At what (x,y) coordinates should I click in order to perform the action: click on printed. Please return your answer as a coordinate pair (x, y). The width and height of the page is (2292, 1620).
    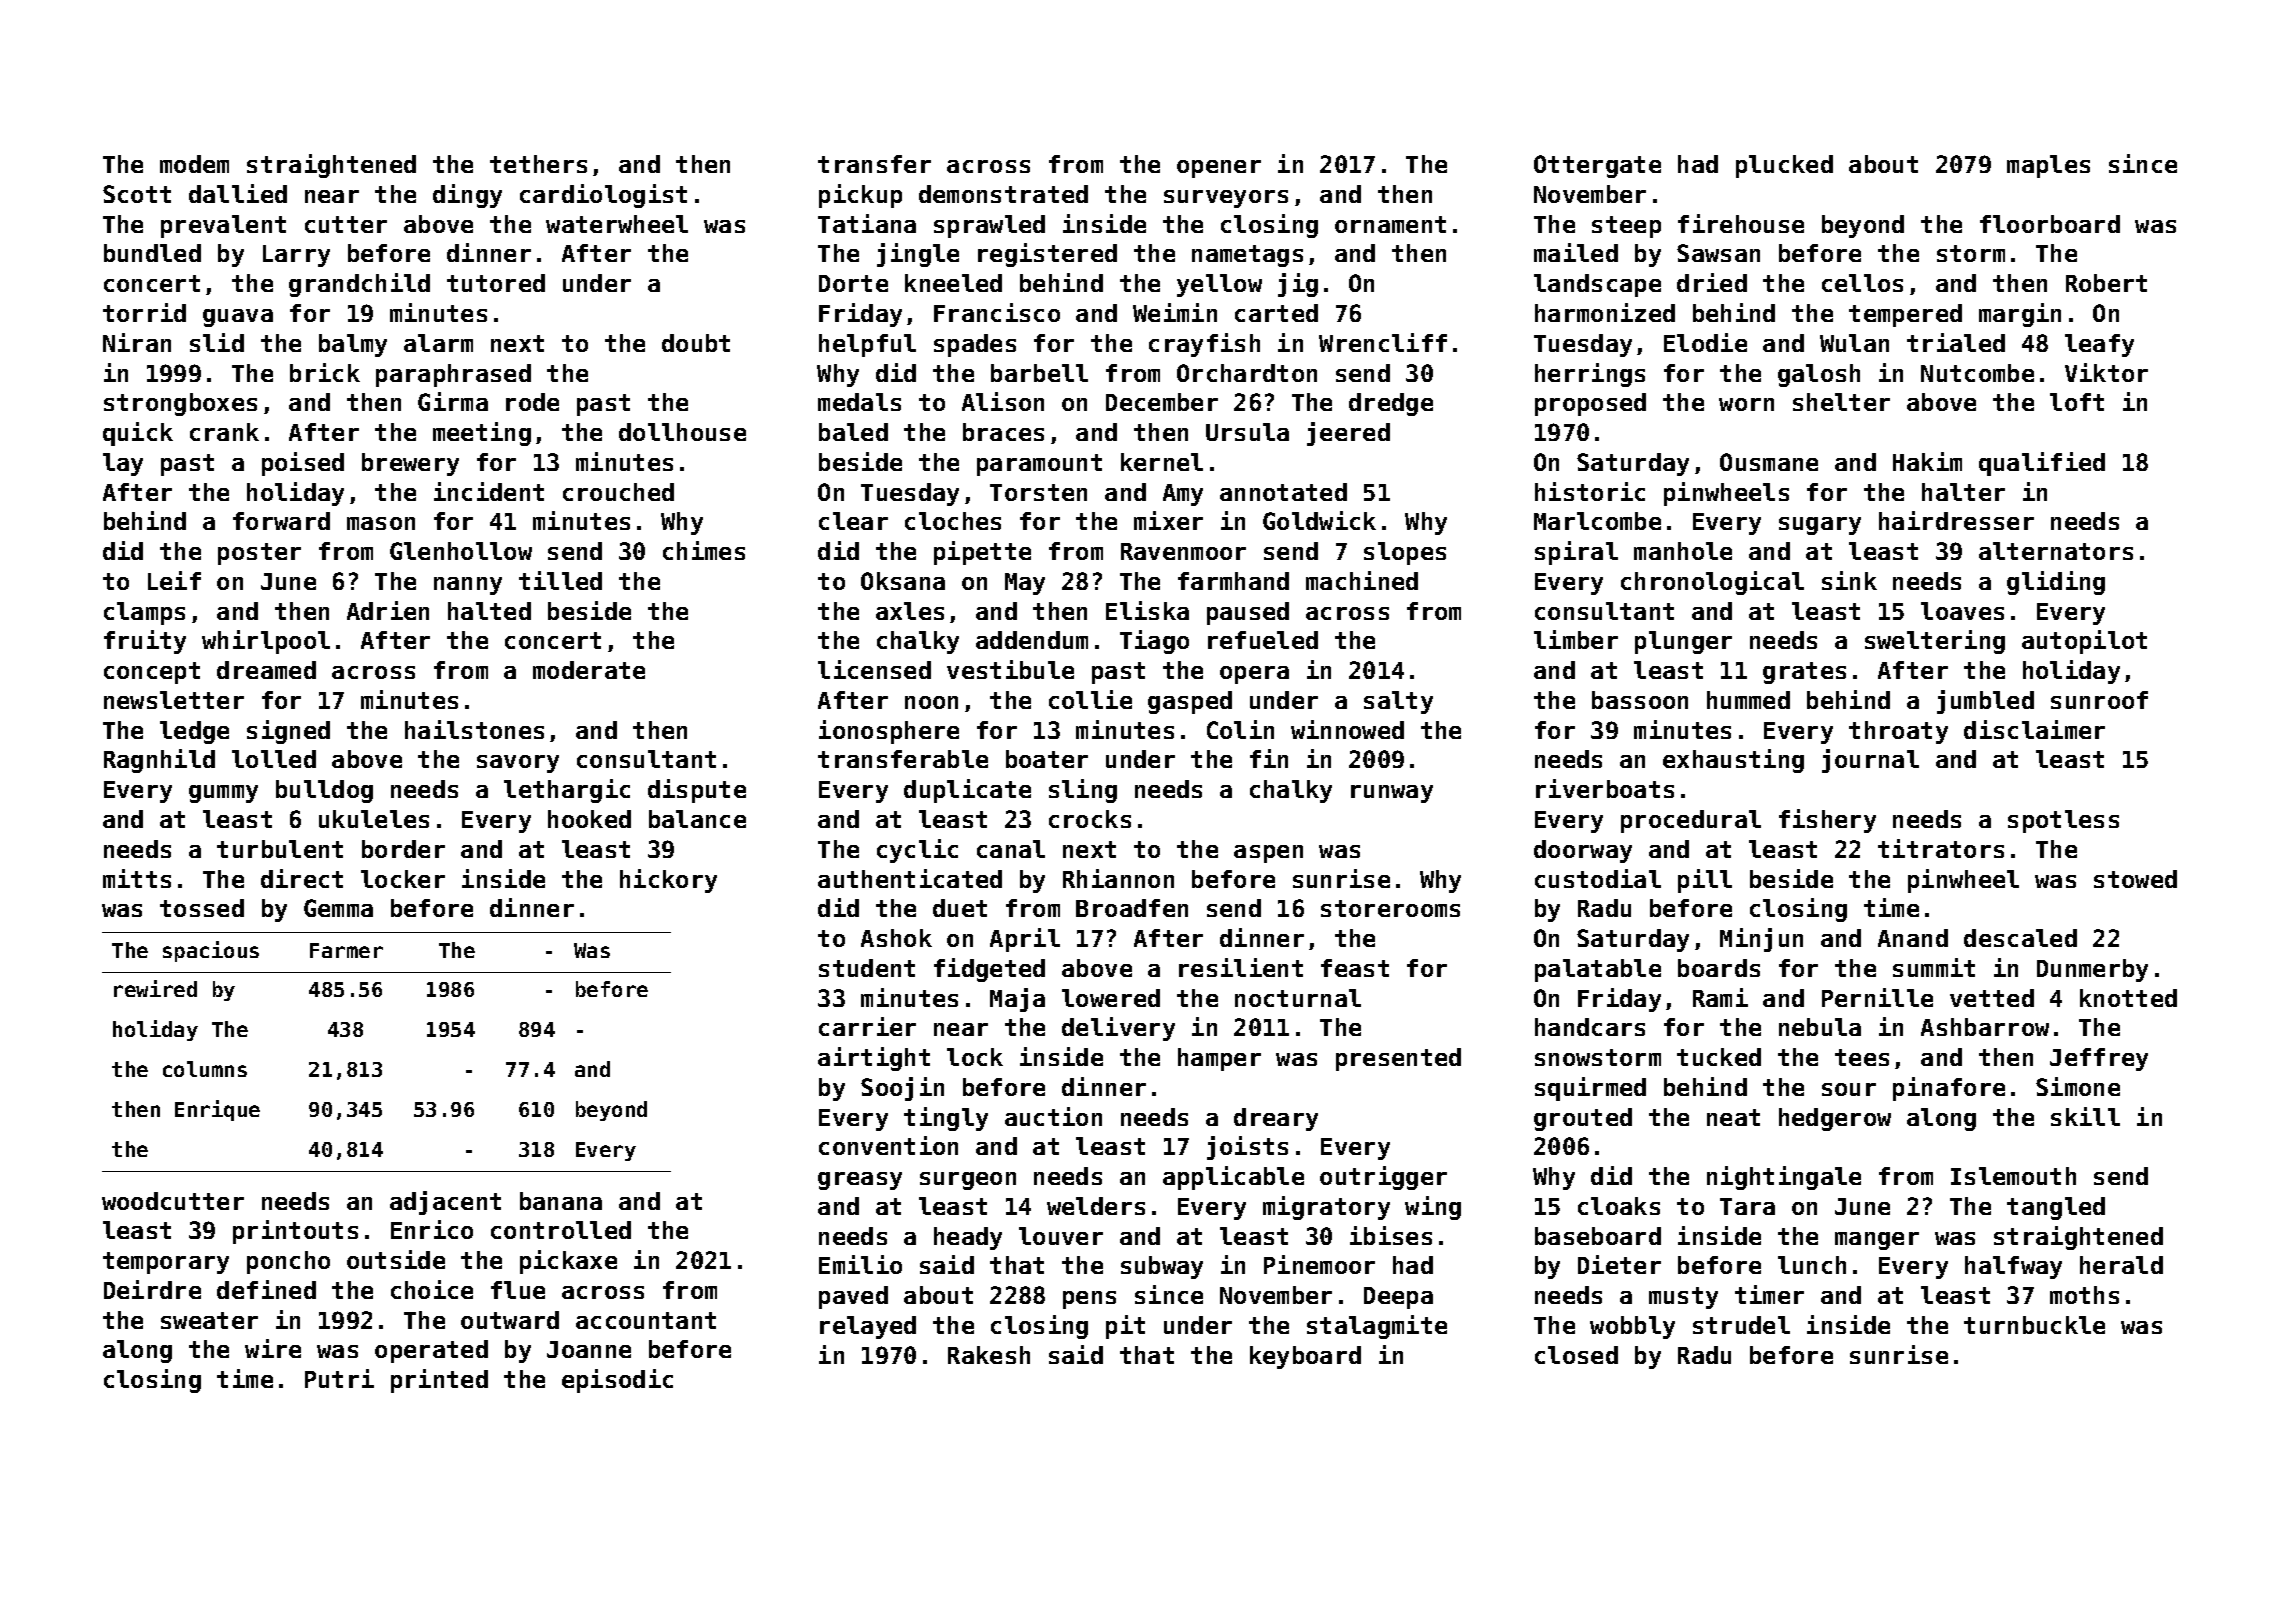
    Looking at the image, I should click on (439, 1381).
